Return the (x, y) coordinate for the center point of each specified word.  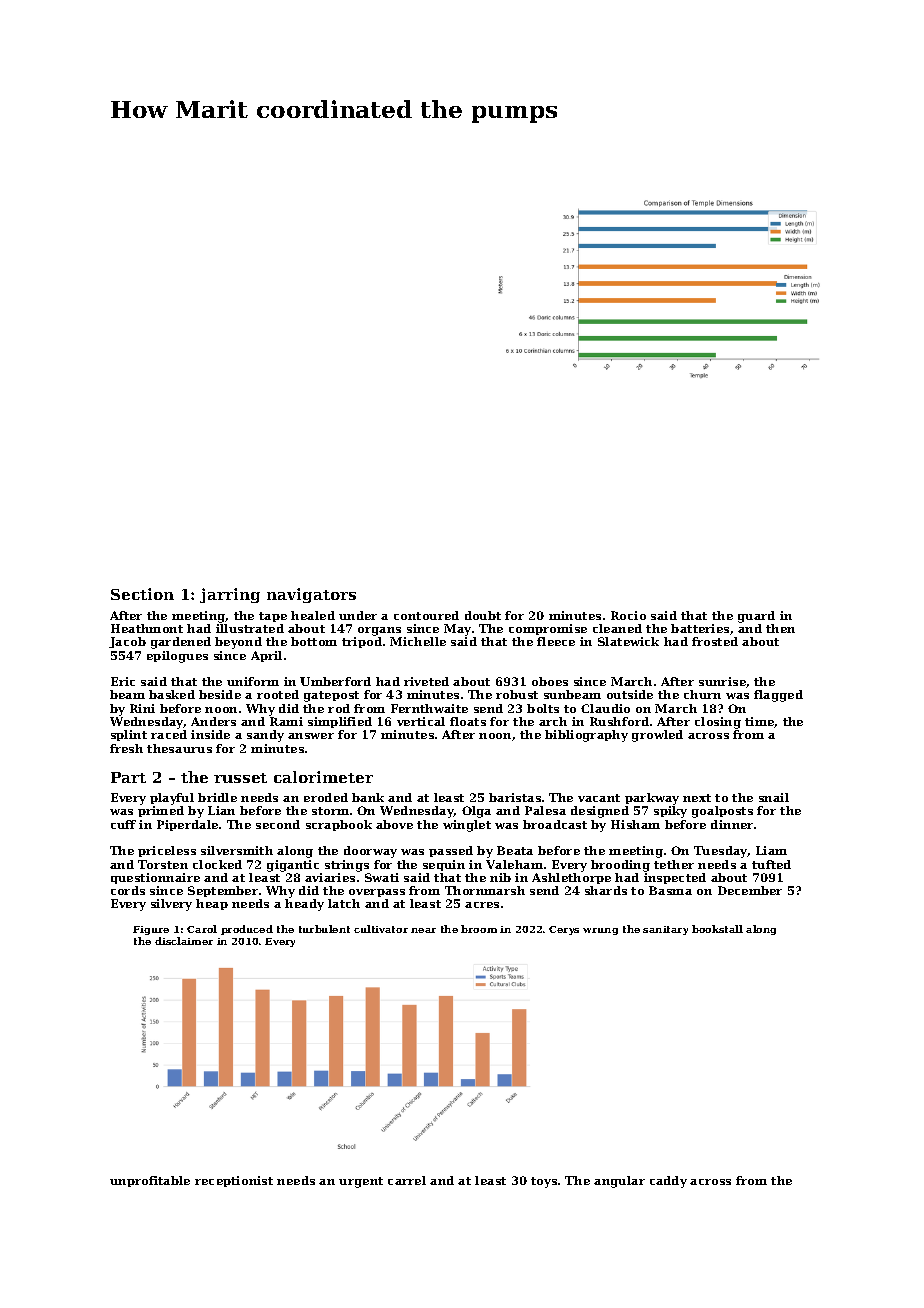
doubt (483, 615)
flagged (778, 696)
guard (756, 617)
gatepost (331, 696)
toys (544, 1182)
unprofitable (150, 1181)
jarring (230, 595)
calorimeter (323, 777)
